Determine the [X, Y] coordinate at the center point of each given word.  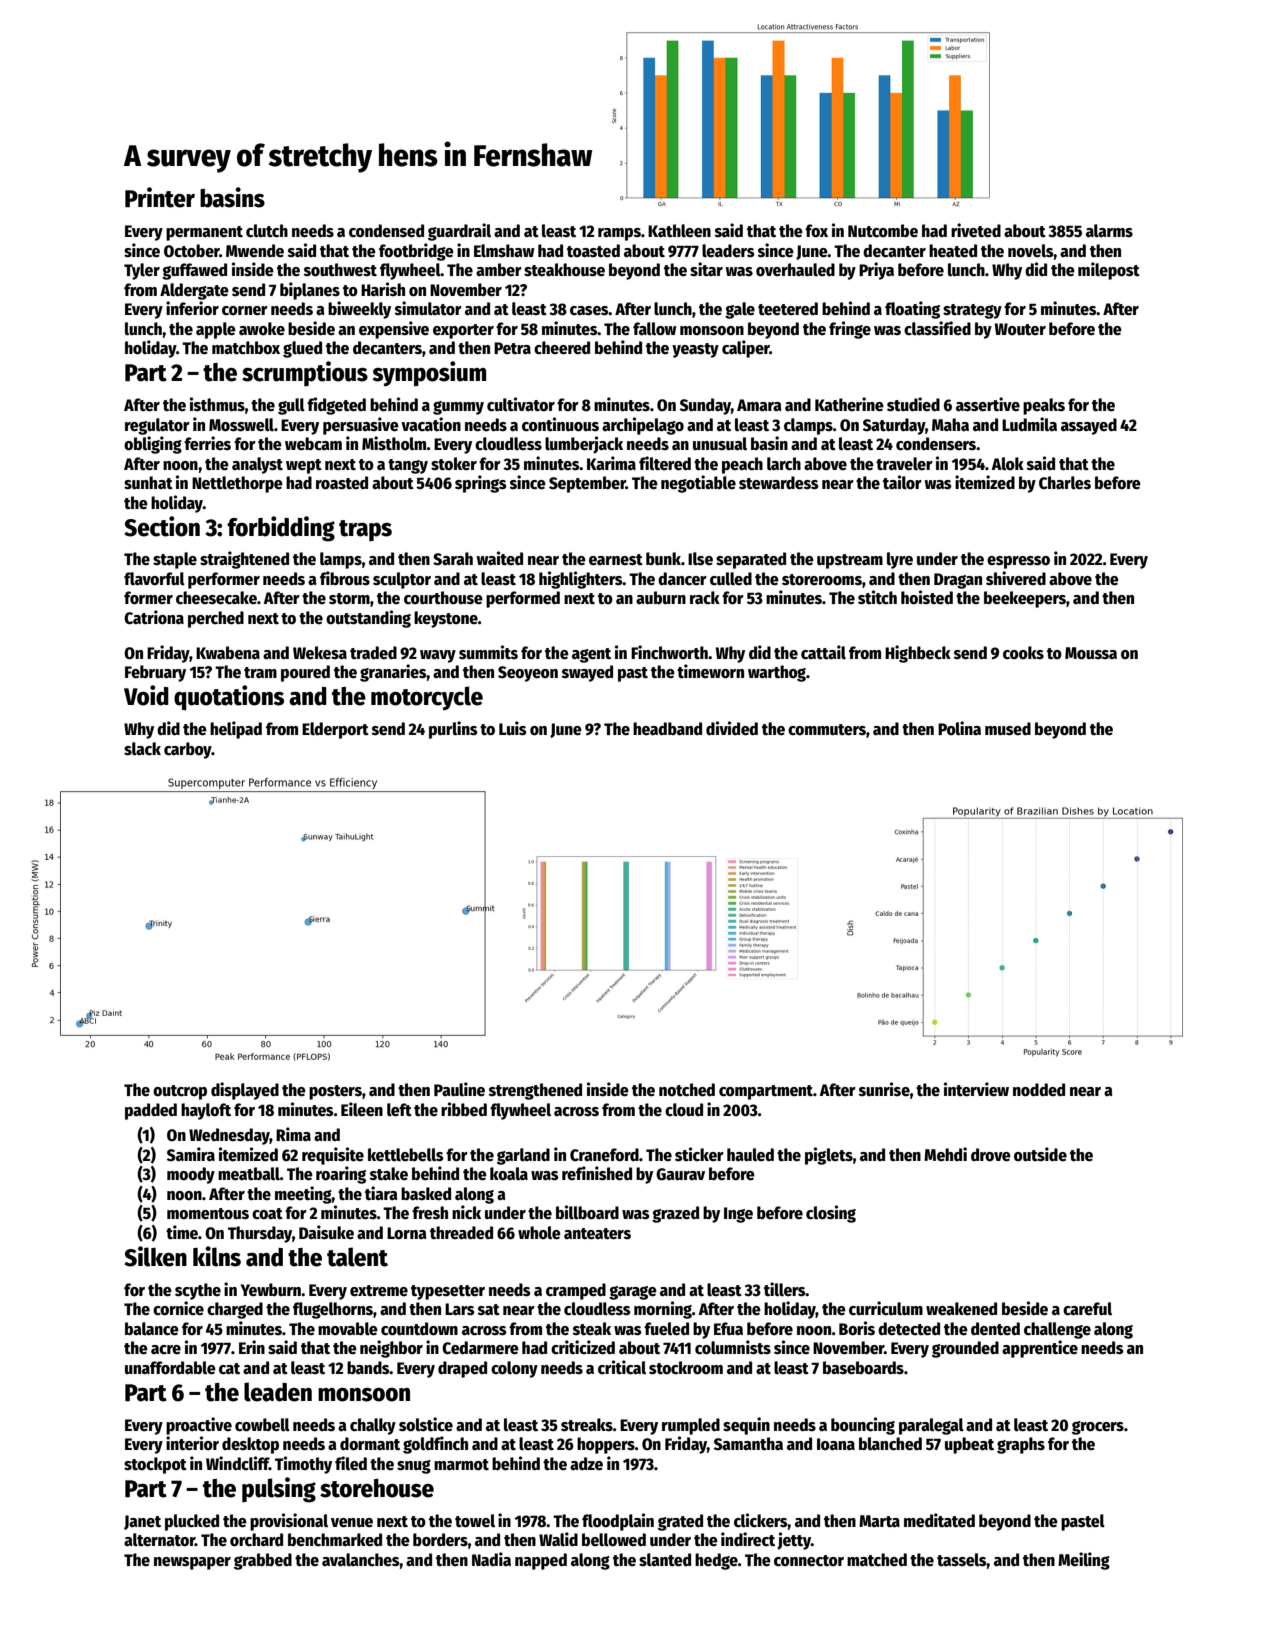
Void [146, 695]
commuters [827, 730]
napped [541, 1561]
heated [953, 251]
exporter [463, 331]
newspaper [192, 1563]
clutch [267, 231]
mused [1008, 729]
